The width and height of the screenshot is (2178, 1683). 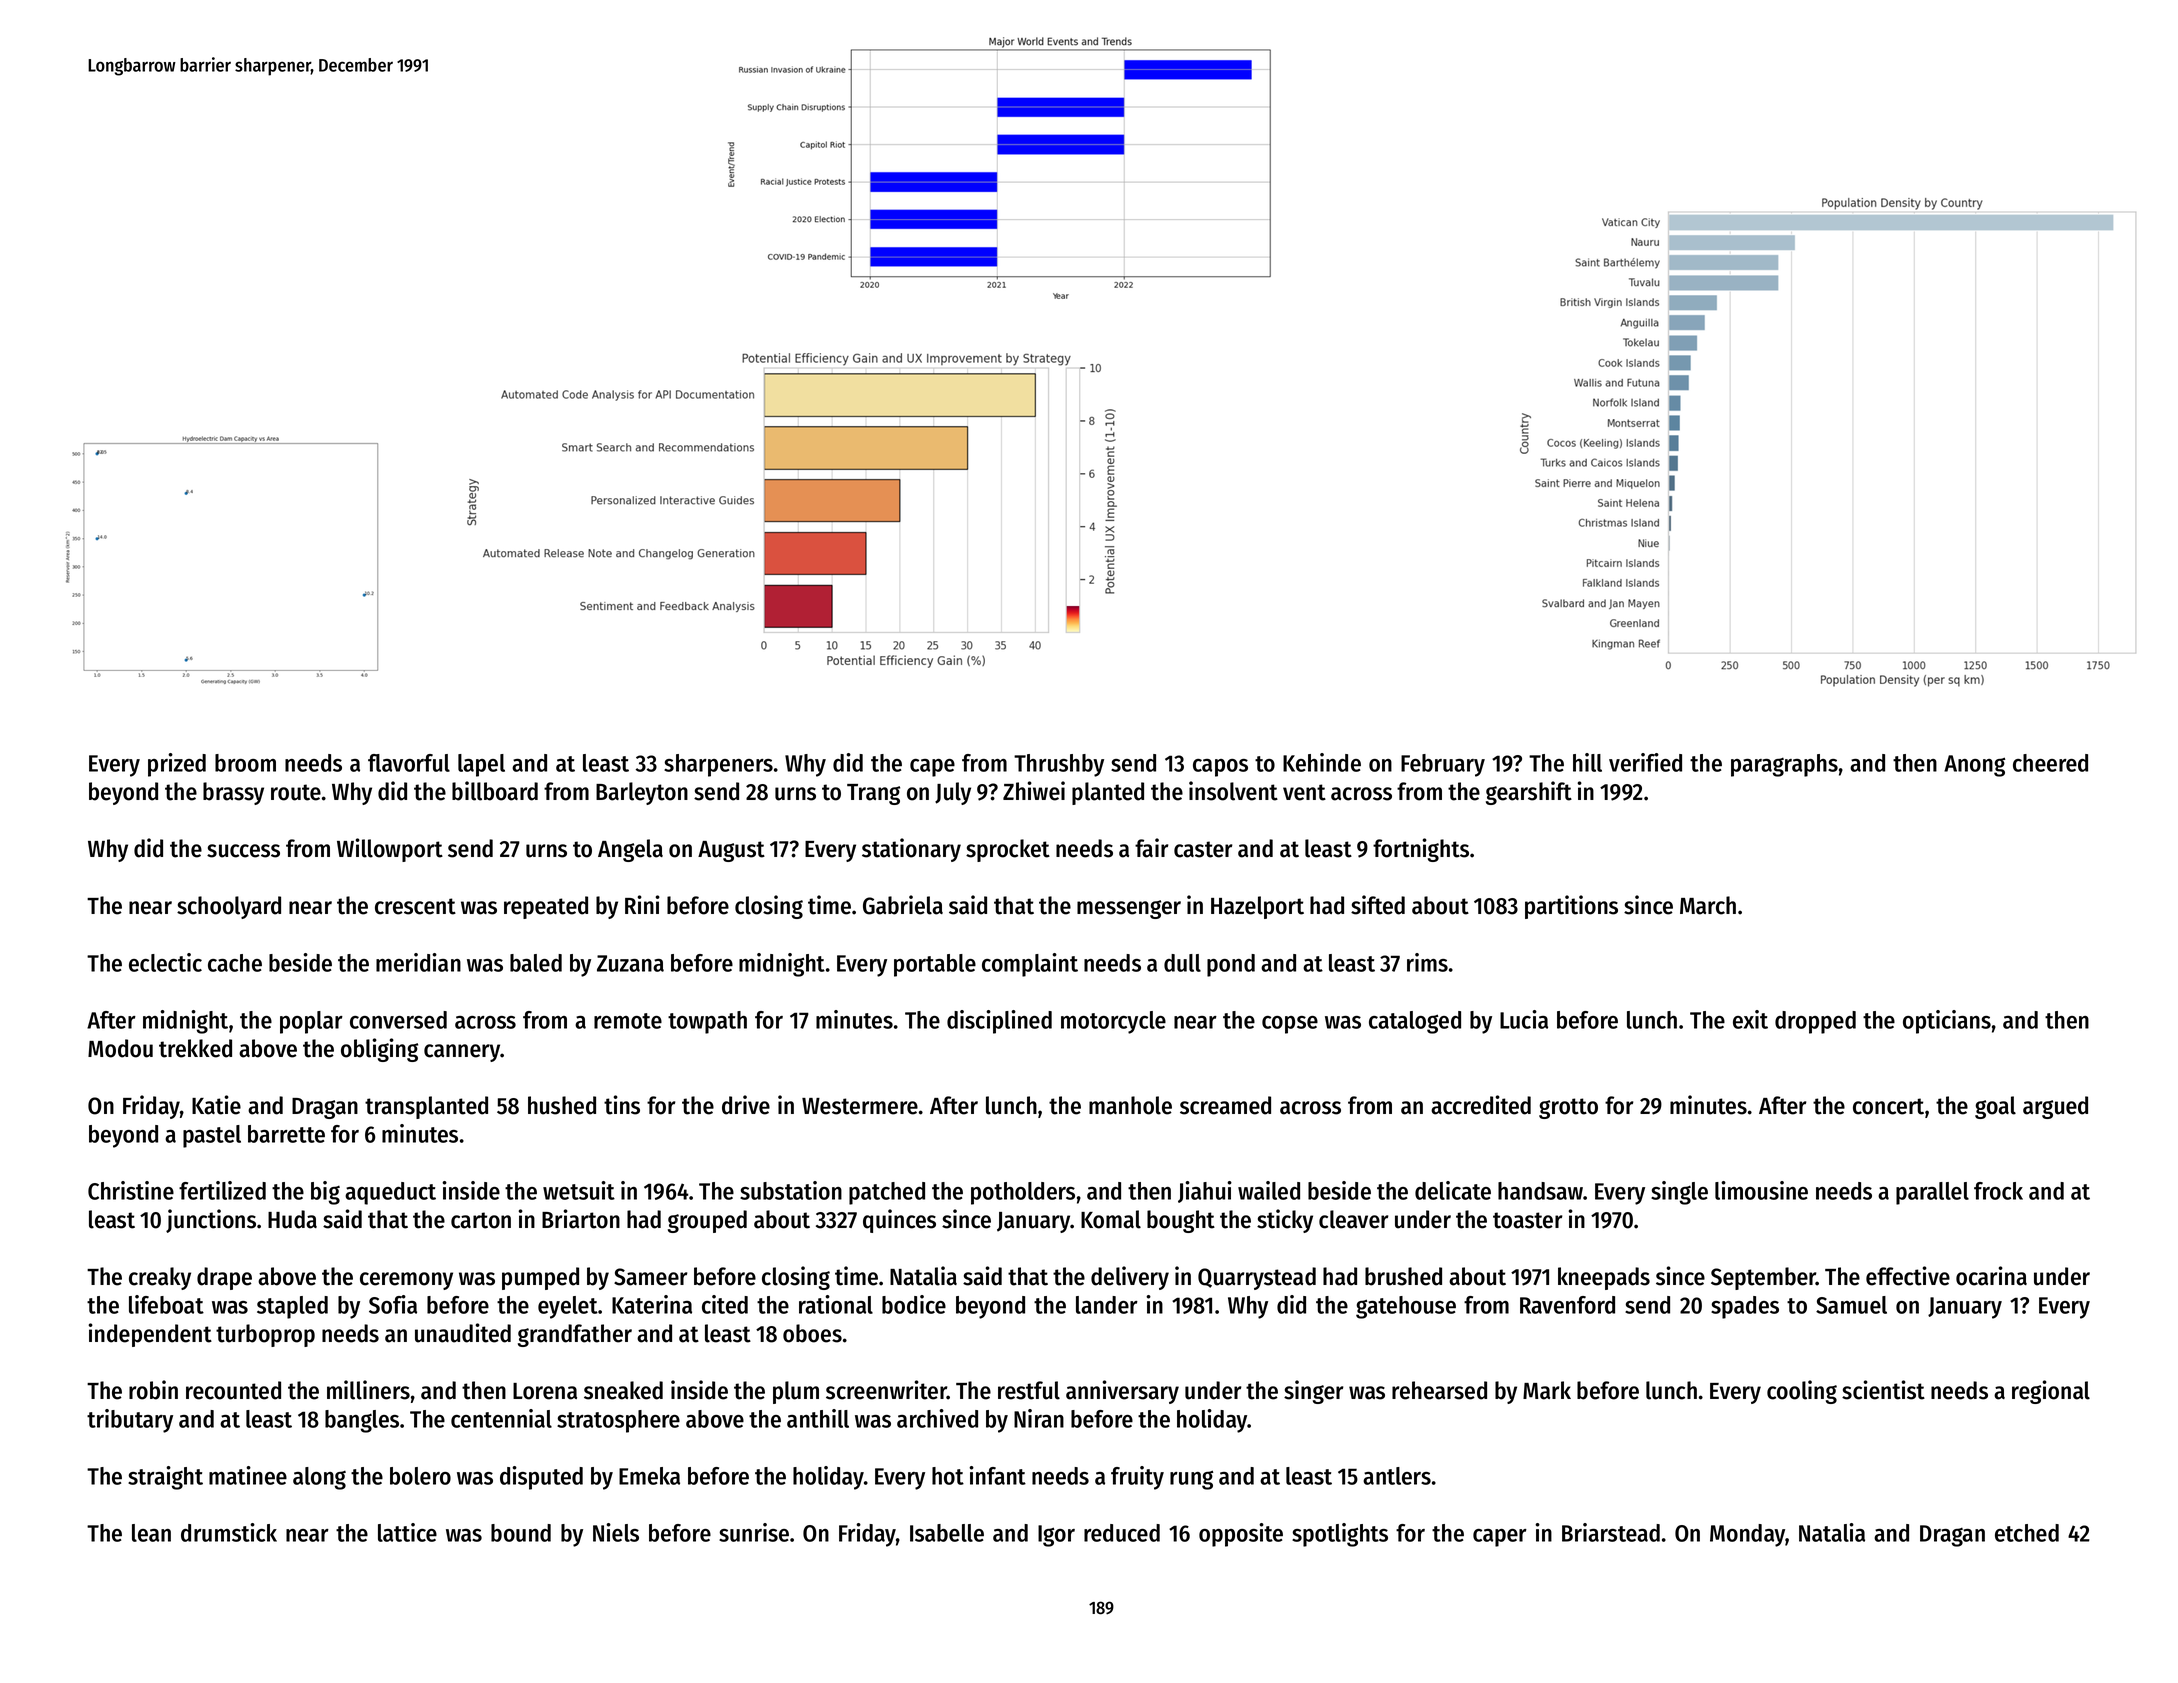 What do you see at coordinates (1439, 1390) in the screenshot?
I see `rehearsed` at bounding box center [1439, 1390].
